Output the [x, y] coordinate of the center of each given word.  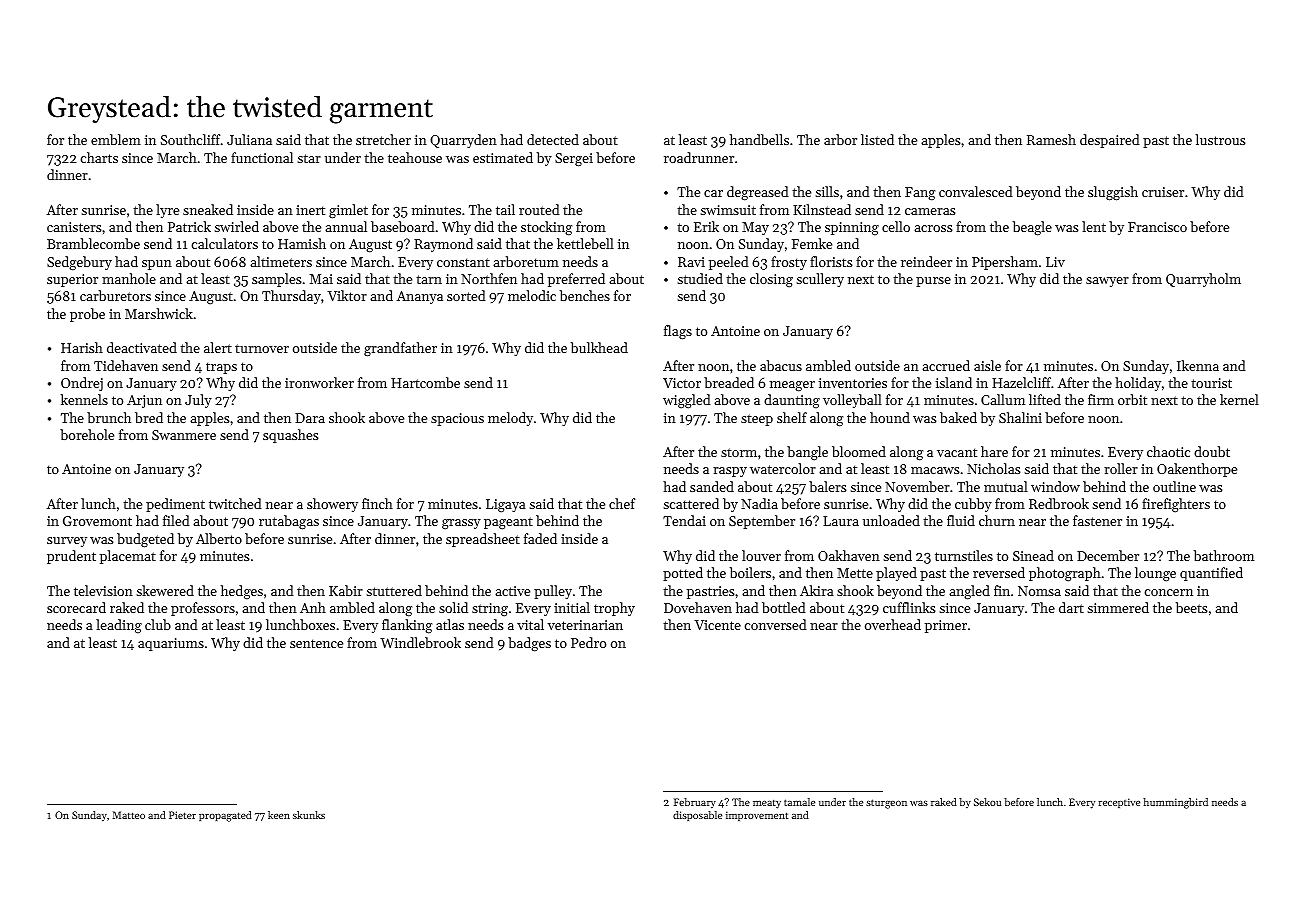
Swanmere [184, 435]
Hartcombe [425, 382]
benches [585, 295]
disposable [697, 816]
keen [279, 815]
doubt [1212, 451]
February [695, 803]
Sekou [987, 802]
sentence [316, 643]
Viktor [347, 295]
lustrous [1220, 139]
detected [553, 139]
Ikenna [1198, 365]
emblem [116, 139]
